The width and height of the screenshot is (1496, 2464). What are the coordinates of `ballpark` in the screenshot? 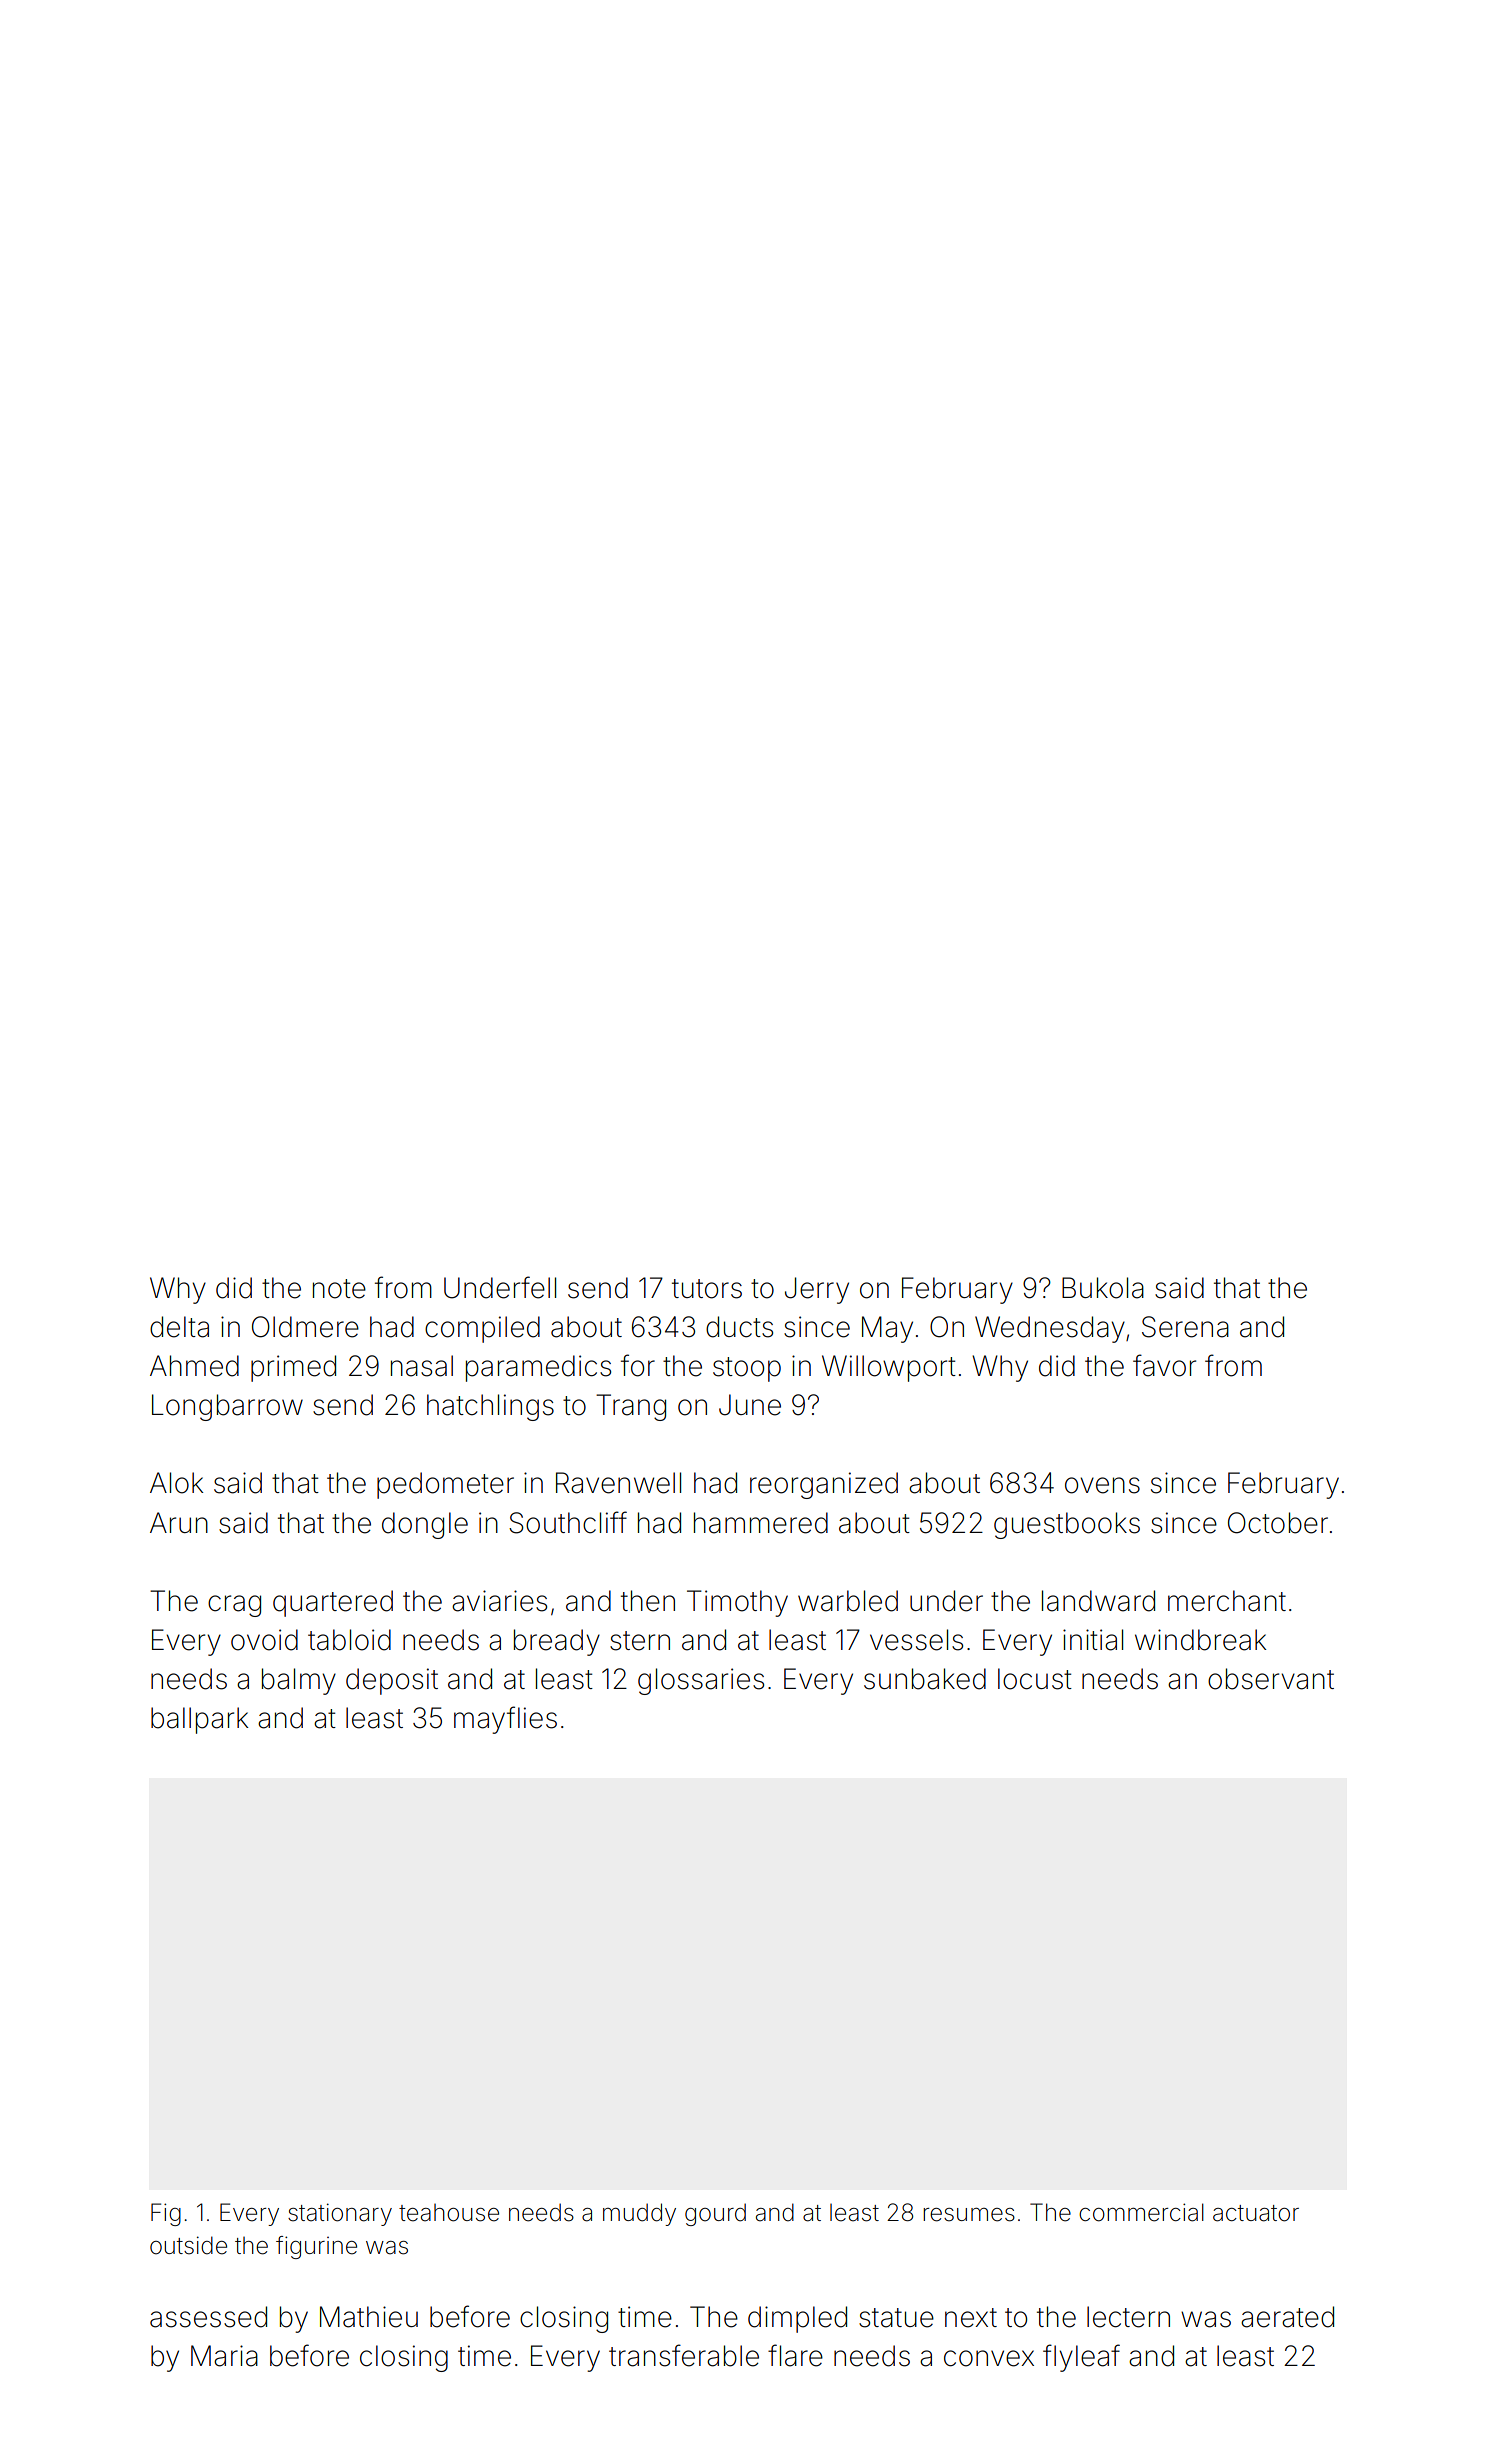 It's located at (199, 1720).
